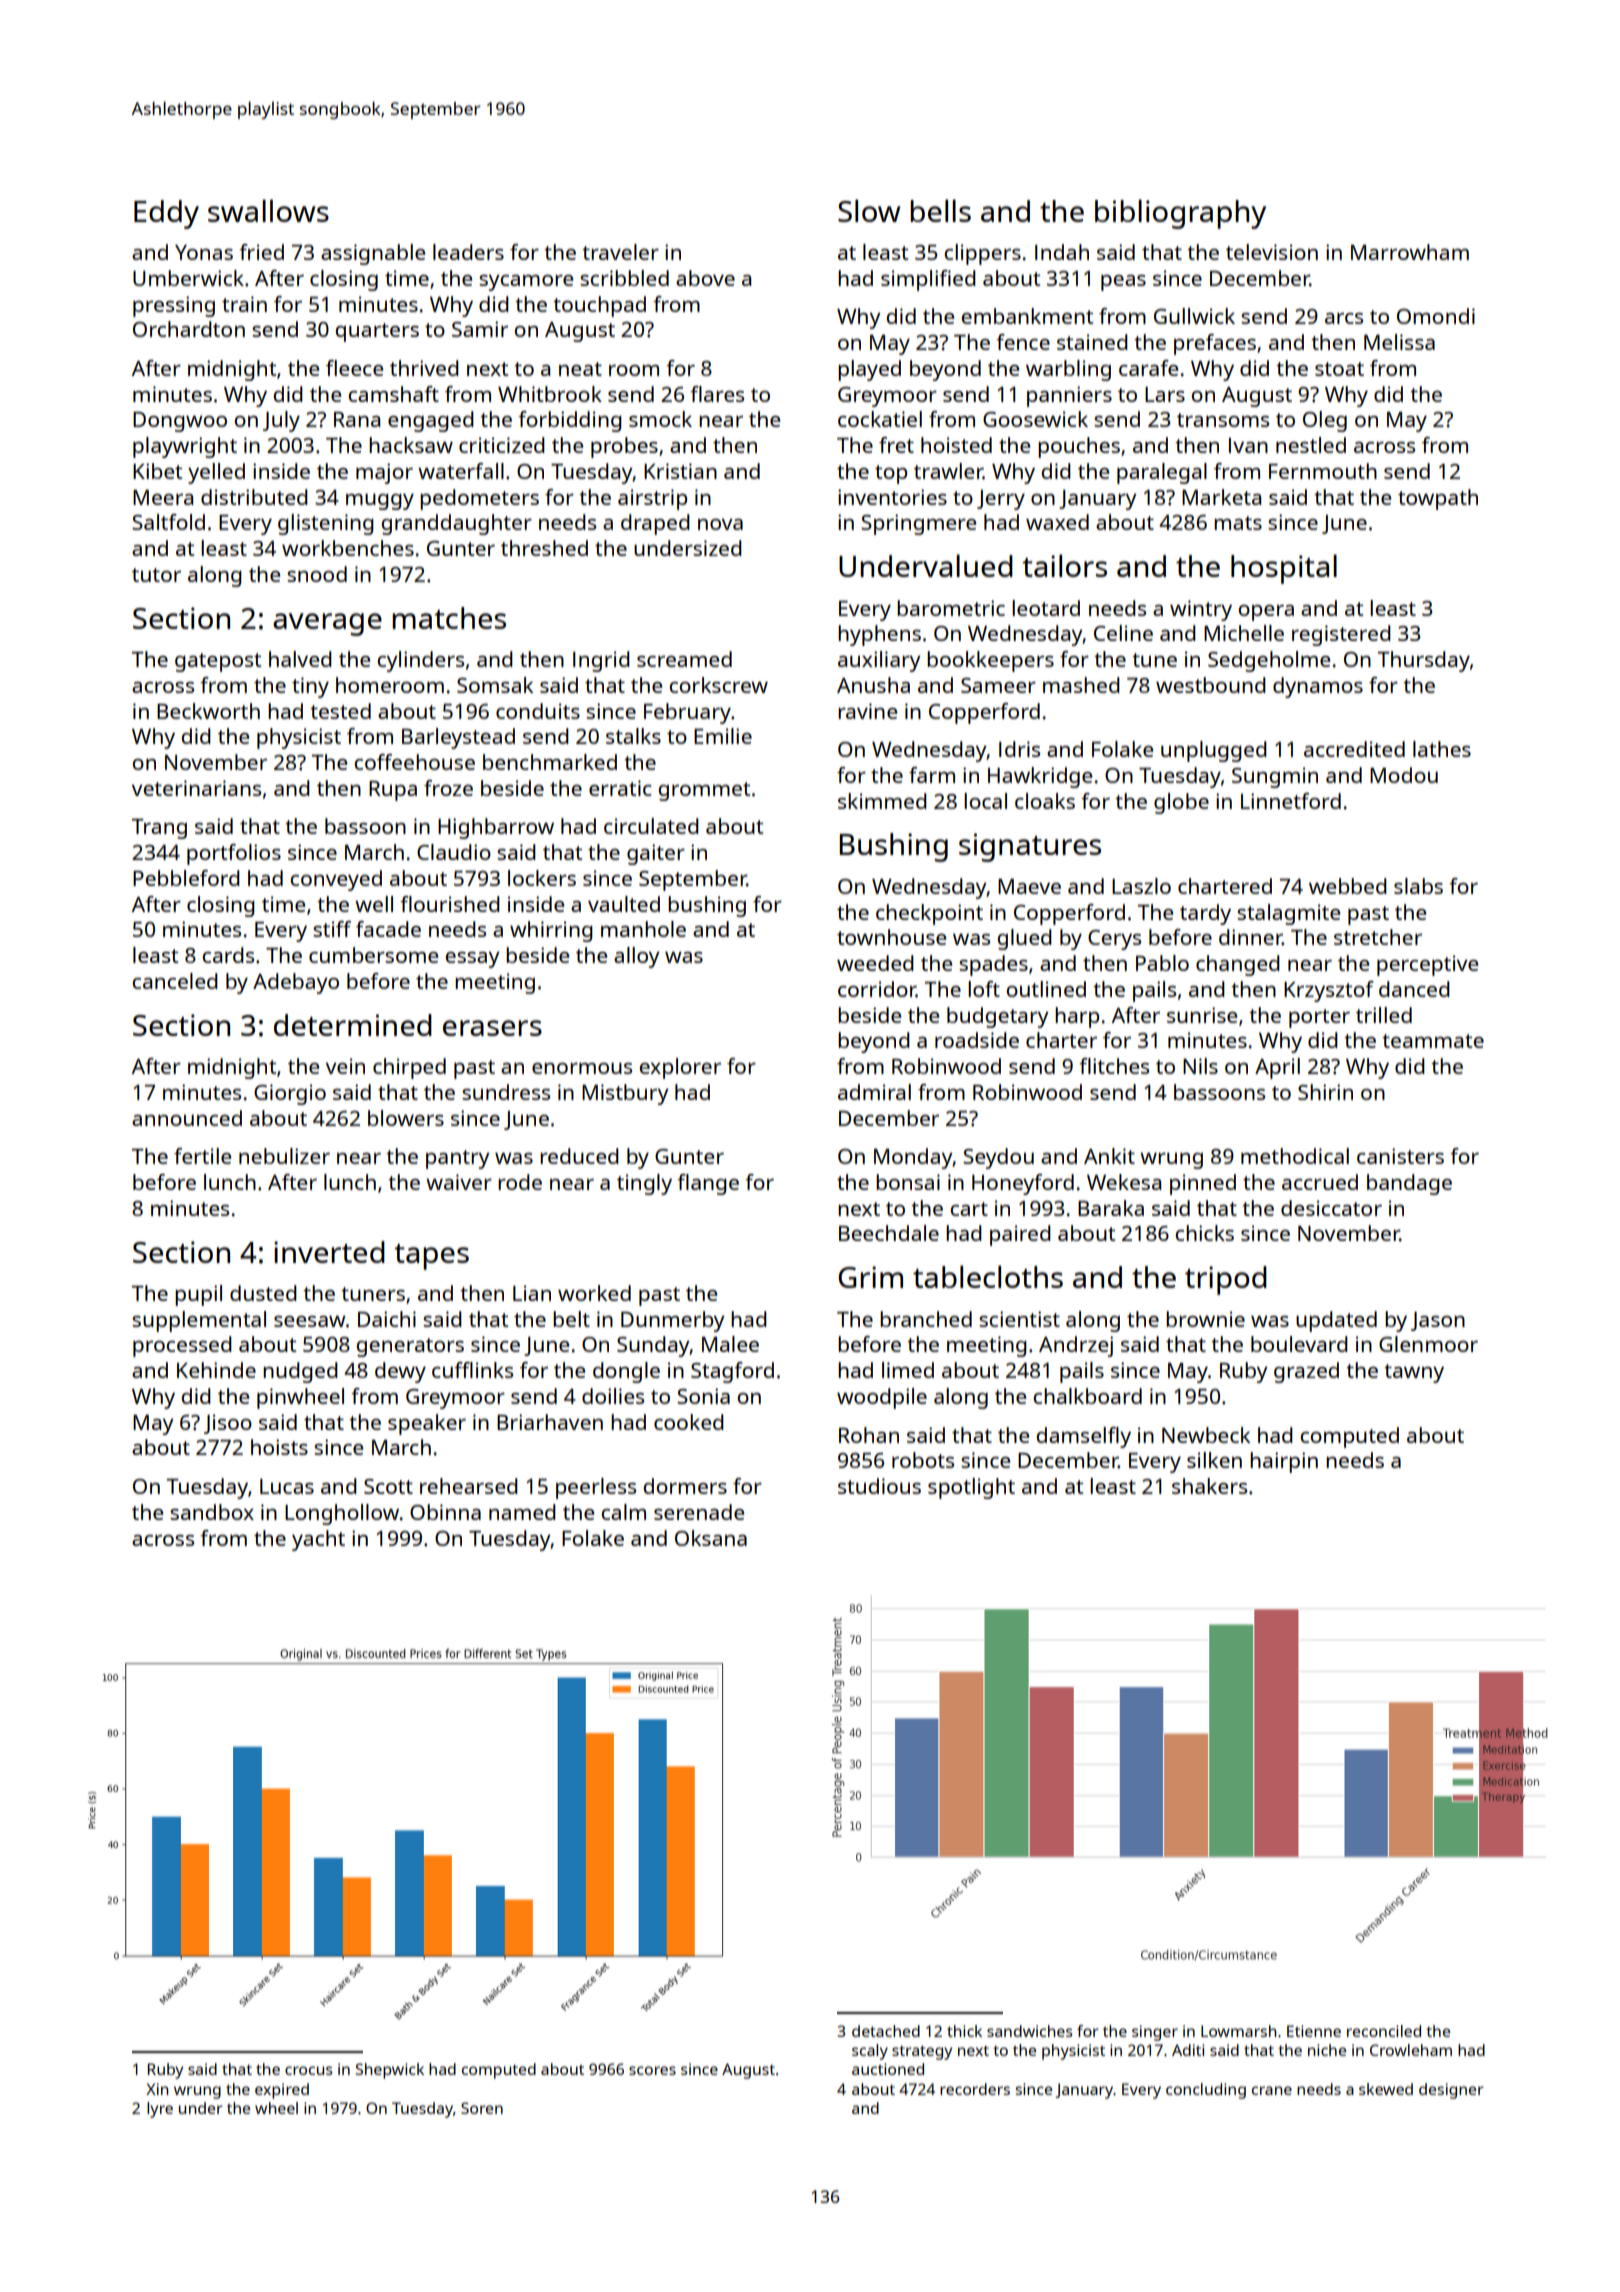 Image resolution: width=1620 pixels, height=2292 pixels. Describe the element at coordinates (268, 210) in the document. I see `swallows` at that location.
